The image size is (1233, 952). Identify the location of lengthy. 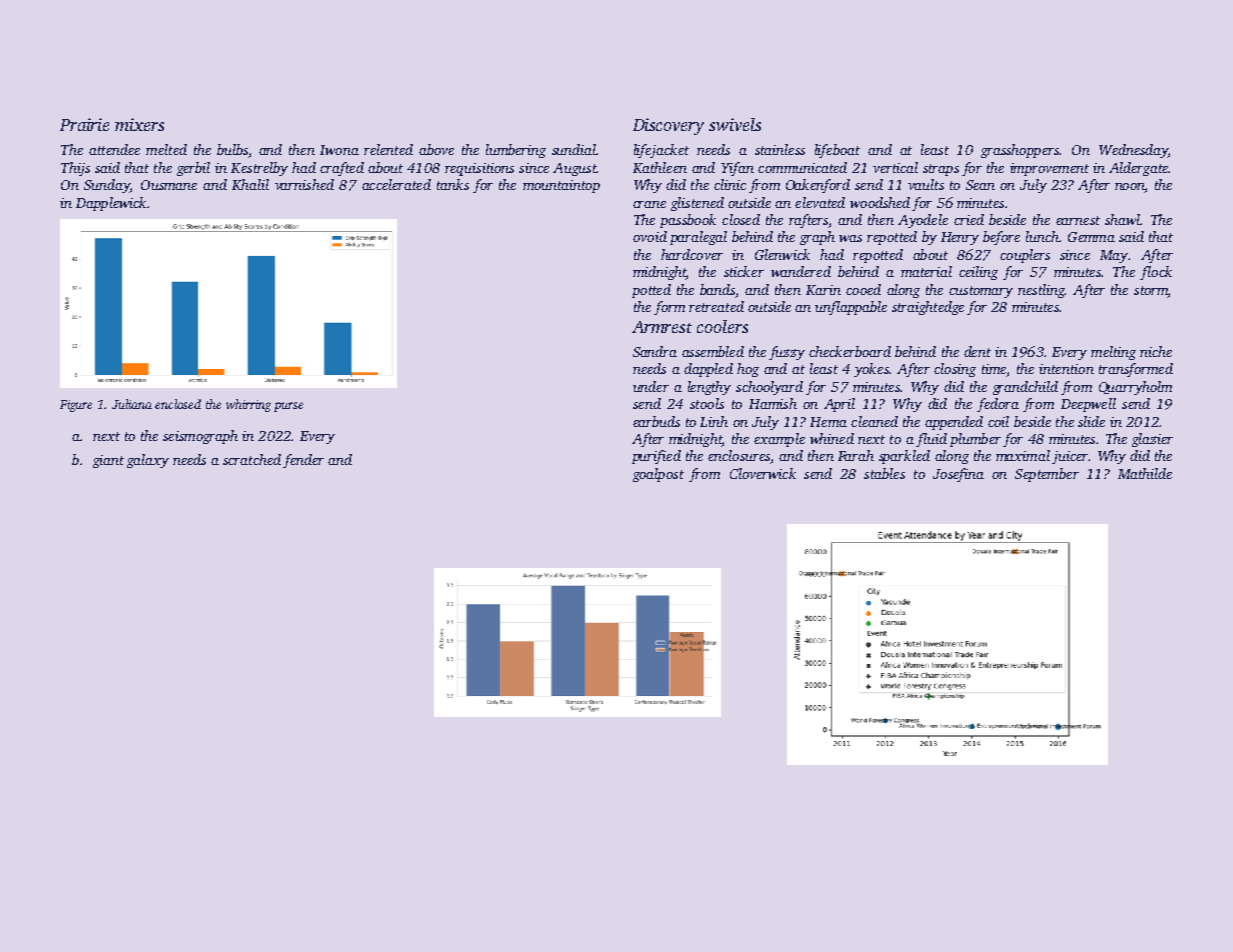
(709, 388).
